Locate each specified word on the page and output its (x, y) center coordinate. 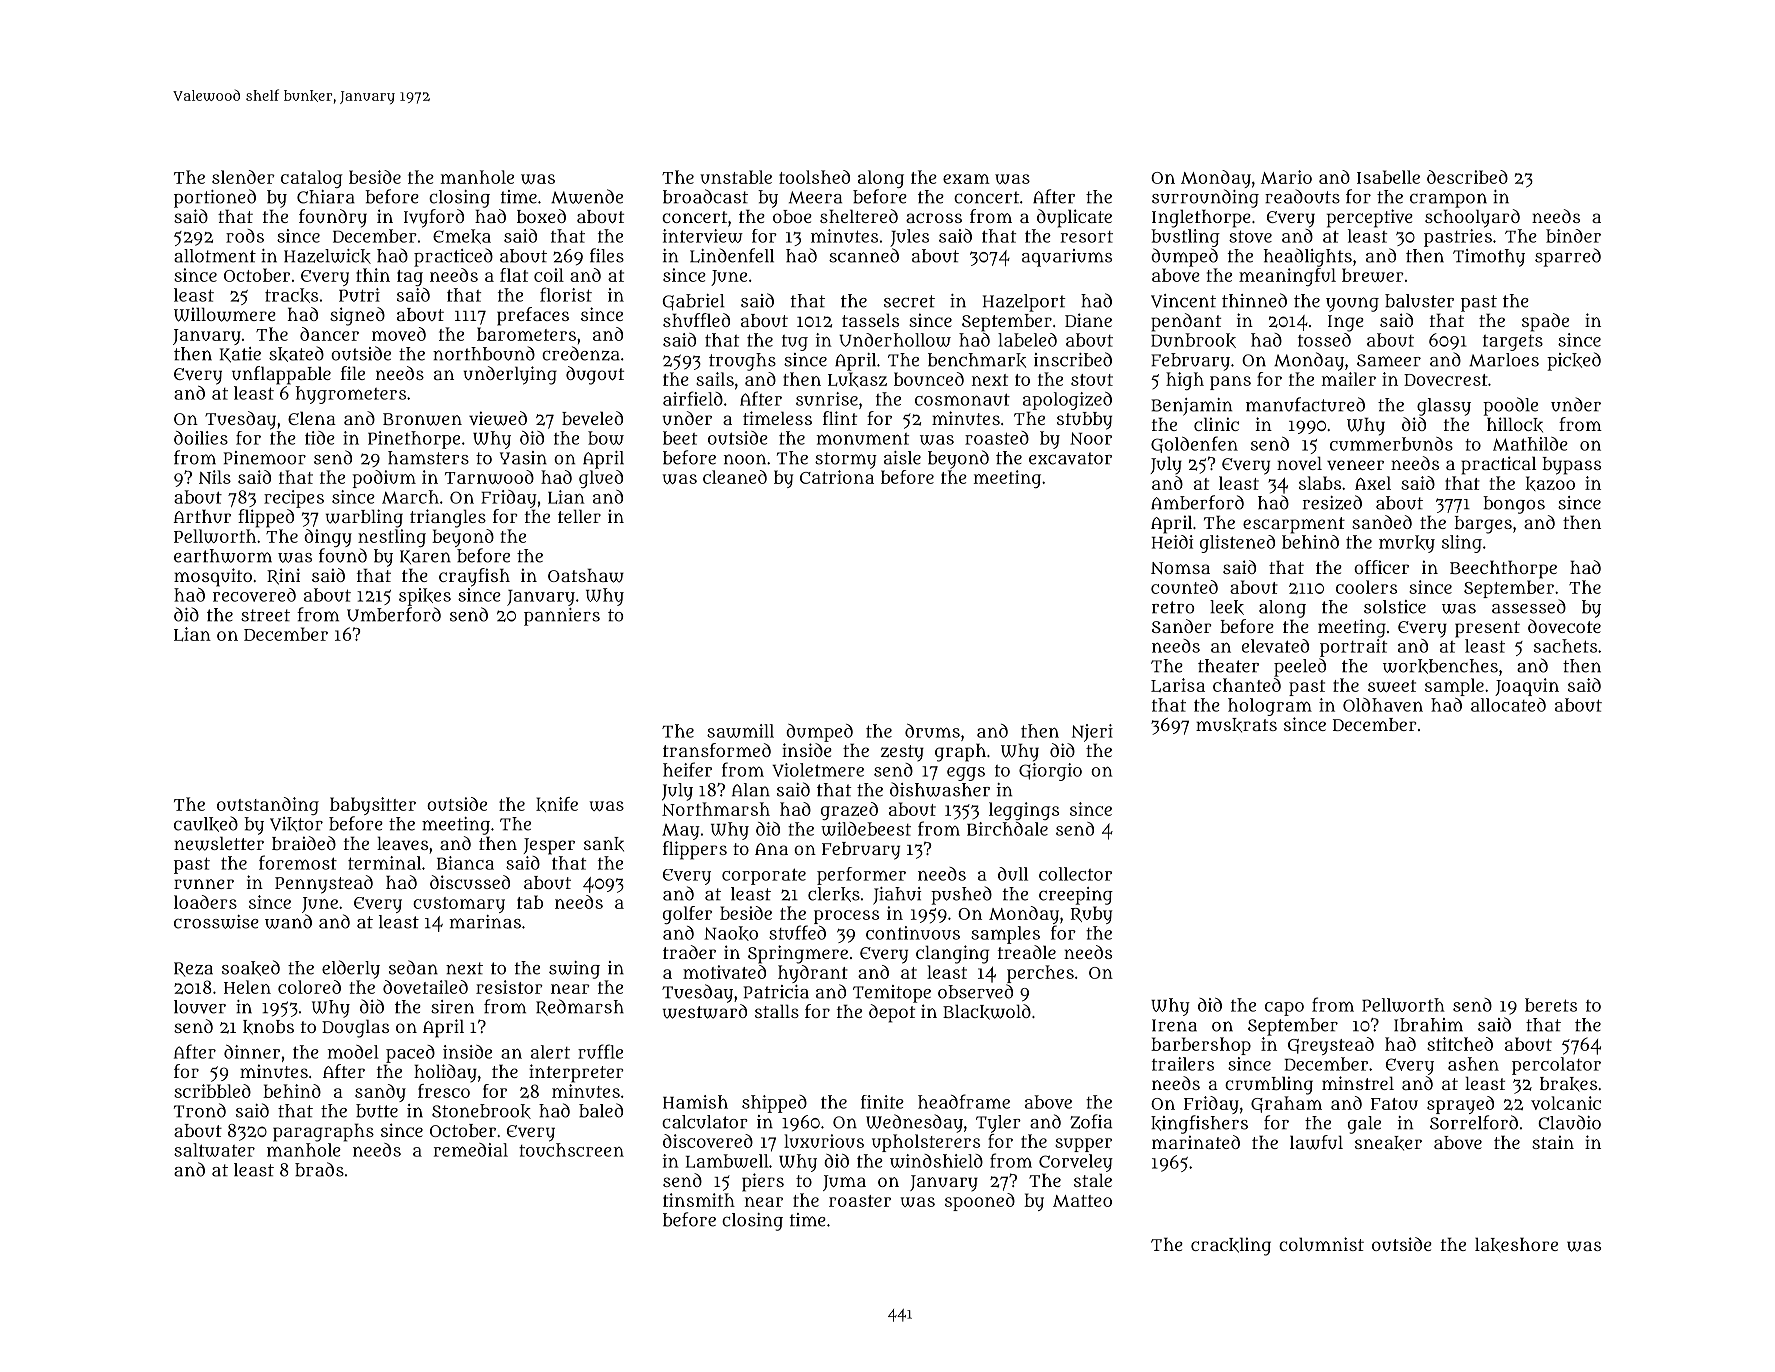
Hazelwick (327, 256)
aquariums (1067, 258)
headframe (964, 1101)
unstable (736, 177)
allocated (1508, 705)
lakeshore (1516, 1245)
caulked (206, 824)
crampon (1448, 200)
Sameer (1389, 360)
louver (200, 1007)
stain (1553, 1142)
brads (319, 1169)
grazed (849, 811)
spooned (980, 1202)
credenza (581, 353)
